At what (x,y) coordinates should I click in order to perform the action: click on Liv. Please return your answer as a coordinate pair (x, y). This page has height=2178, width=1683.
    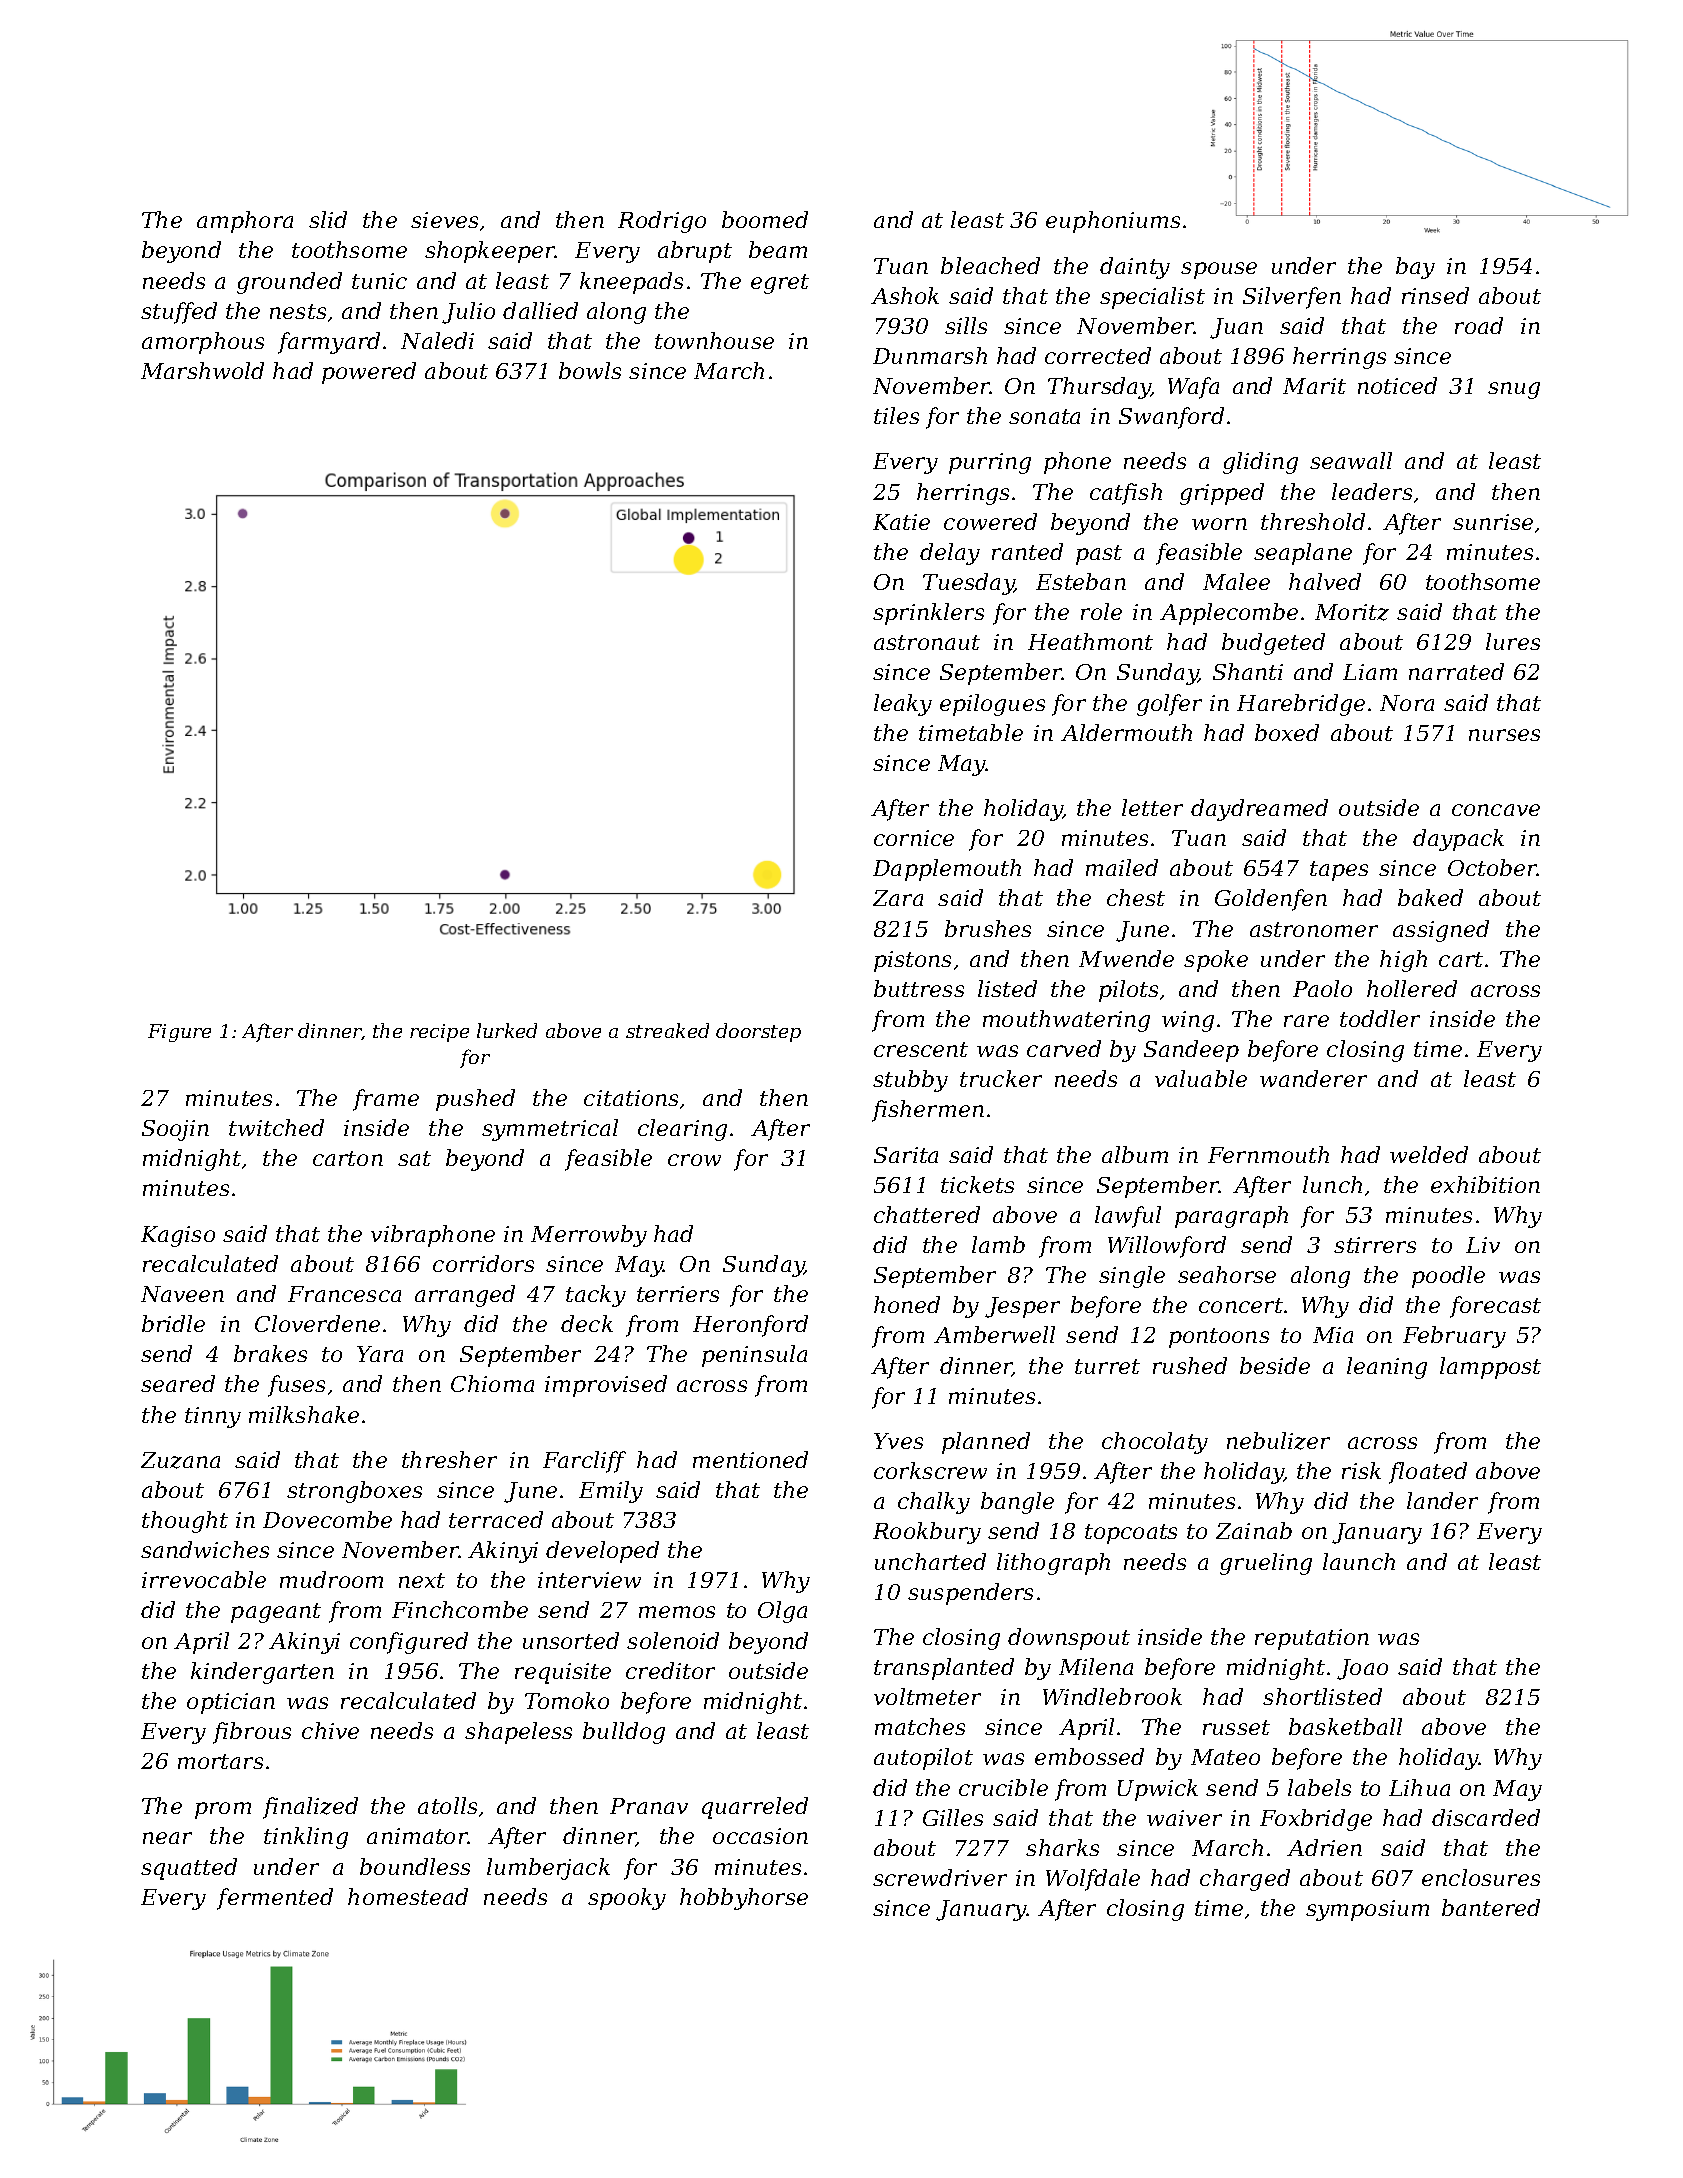
    Looking at the image, I should click on (1483, 1245).
